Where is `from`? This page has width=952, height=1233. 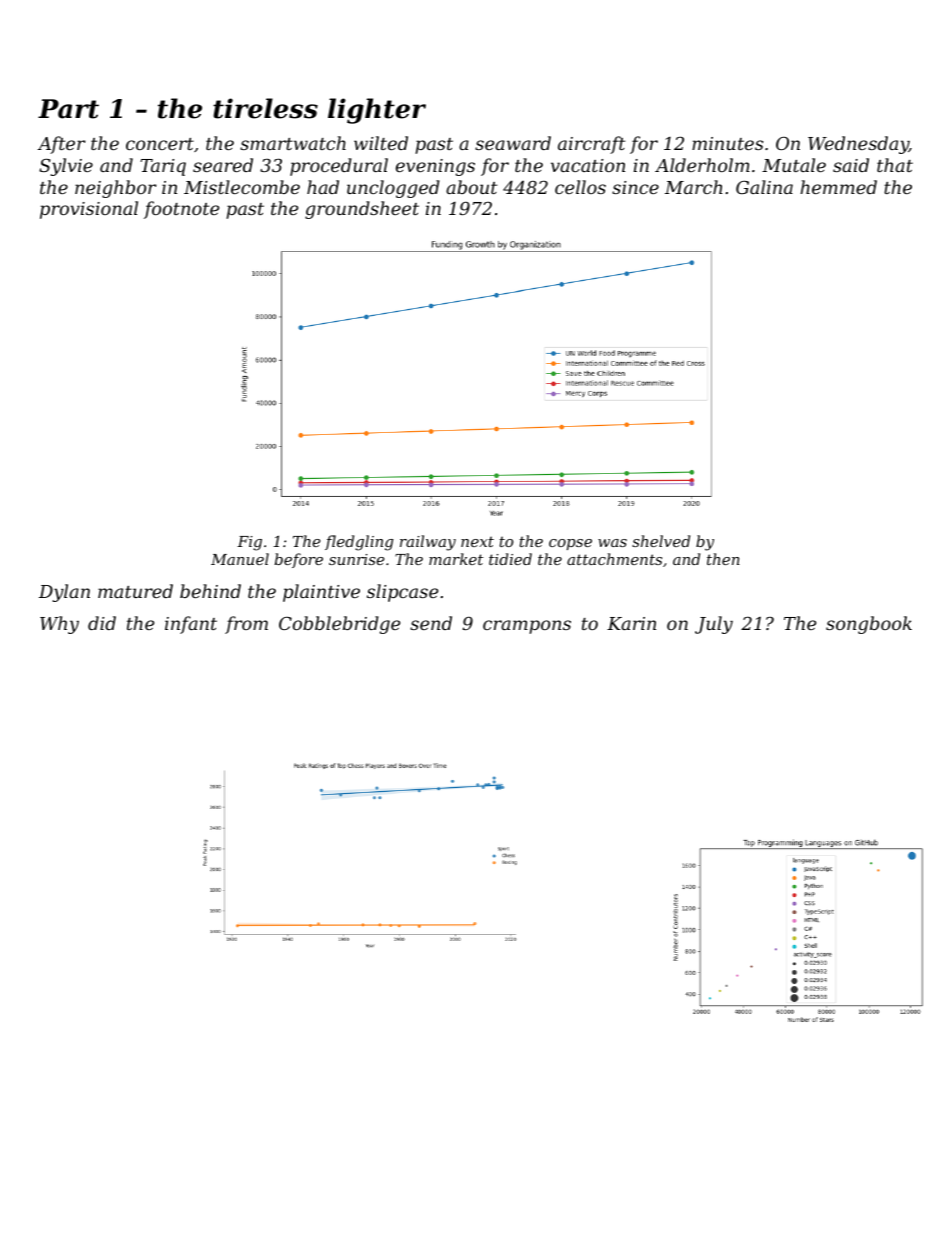
from is located at coordinates (246, 625).
